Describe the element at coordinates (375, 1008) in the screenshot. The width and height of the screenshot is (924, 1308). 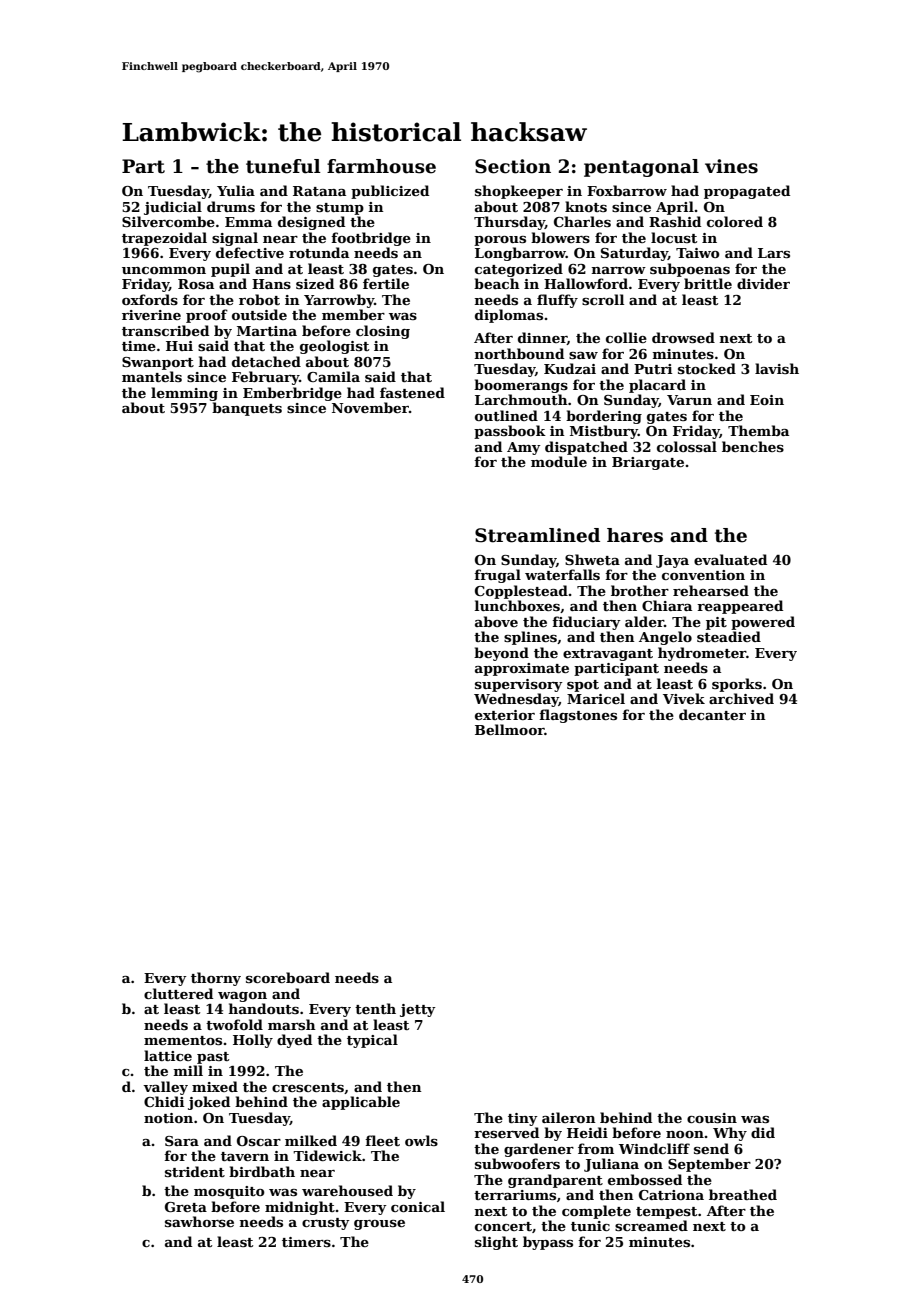
I see `tenth` at that location.
